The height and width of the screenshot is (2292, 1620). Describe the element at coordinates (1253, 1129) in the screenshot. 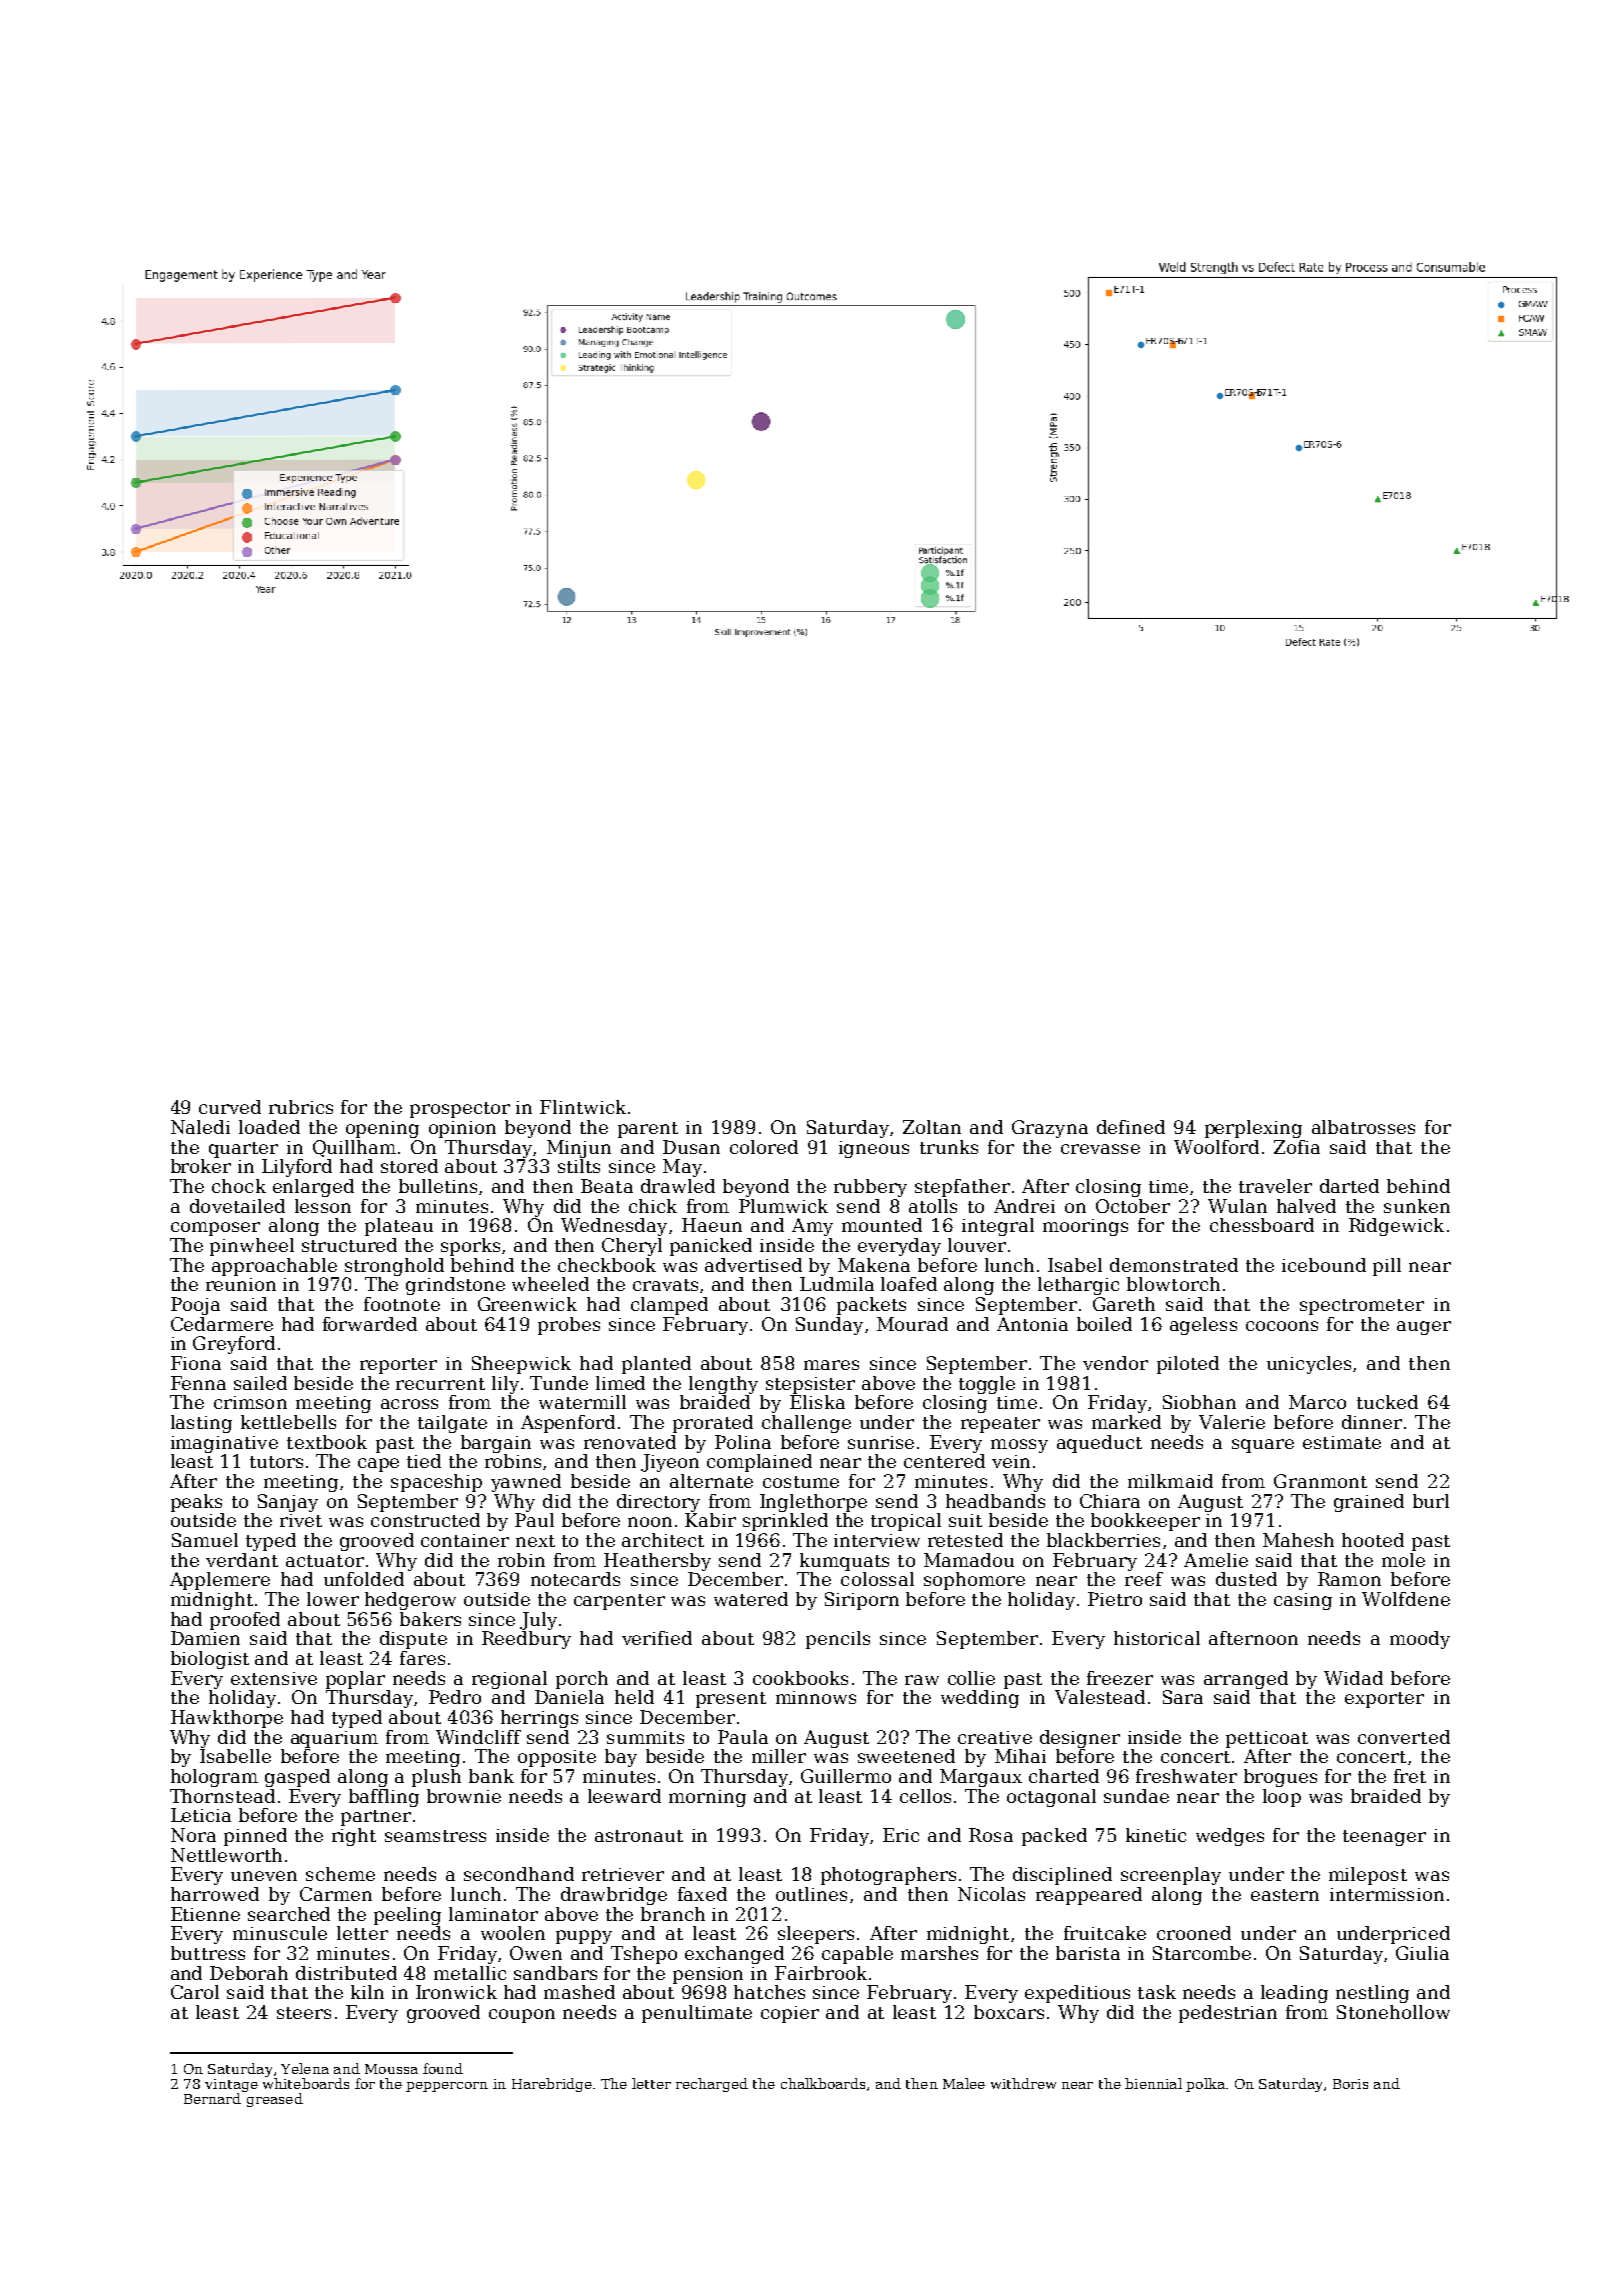

I see `perplexing` at that location.
